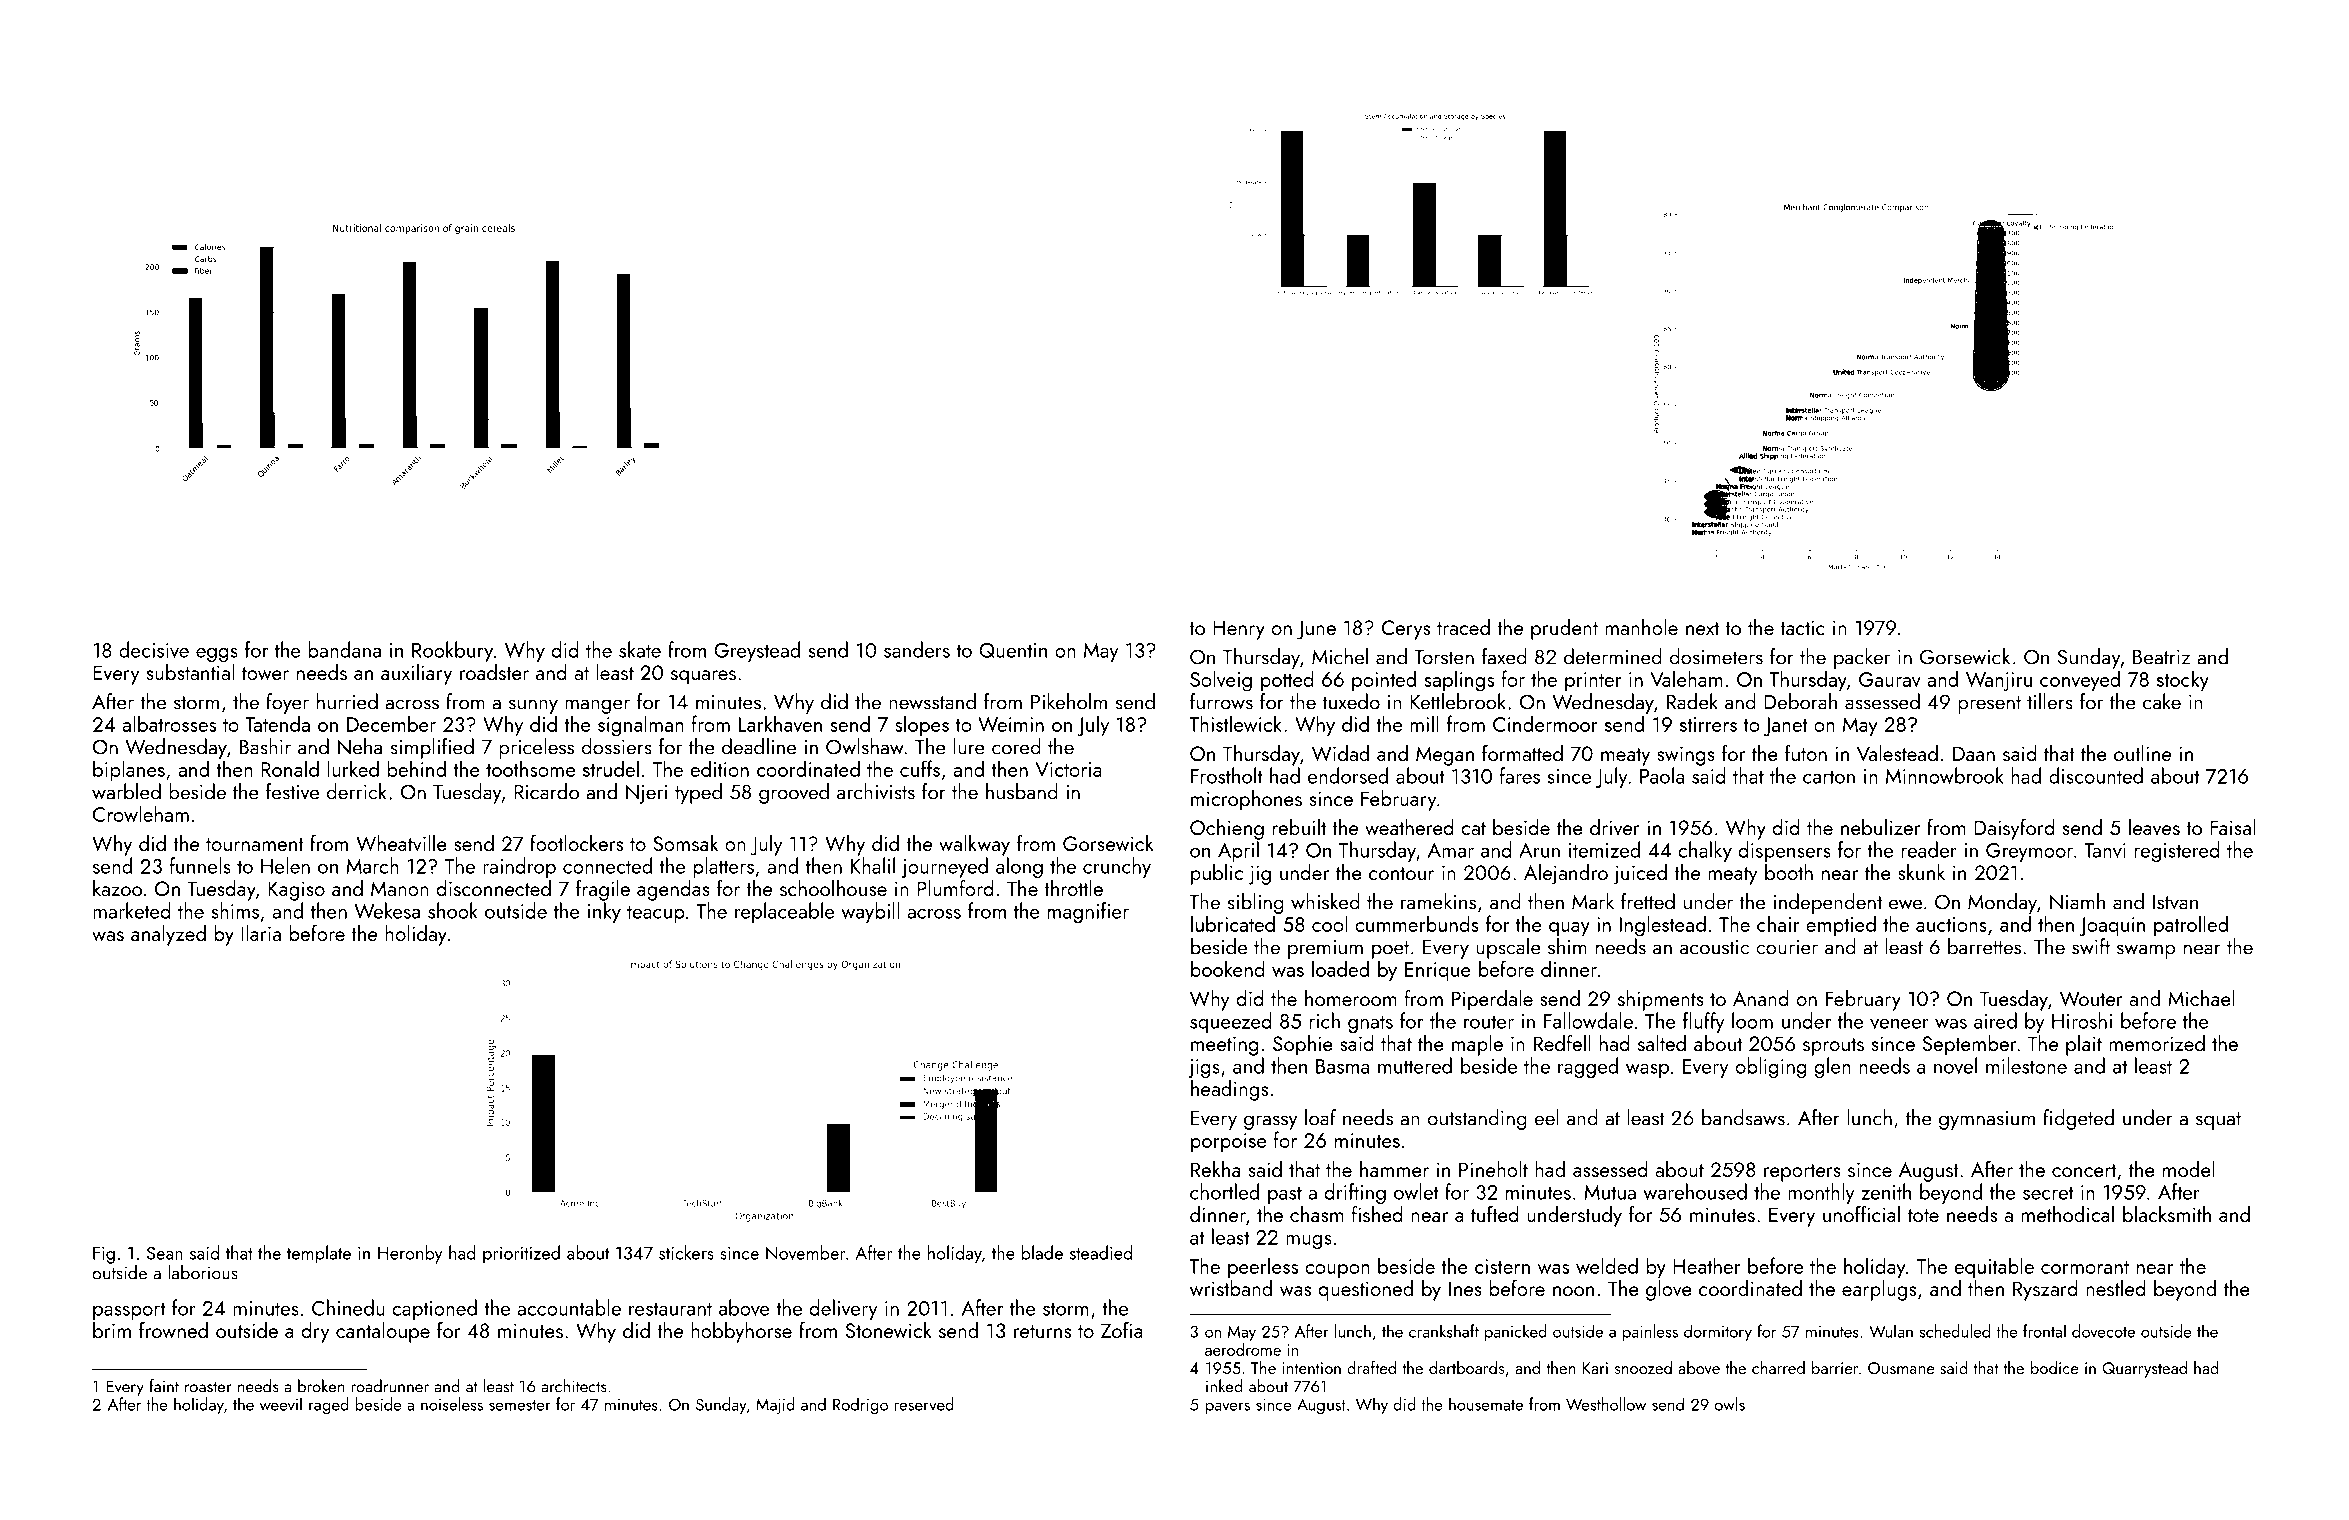 The height and width of the screenshot is (1520, 2349). Describe the element at coordinates (2103, 1331) in the screenshot. I see `dovecote` at that location.
